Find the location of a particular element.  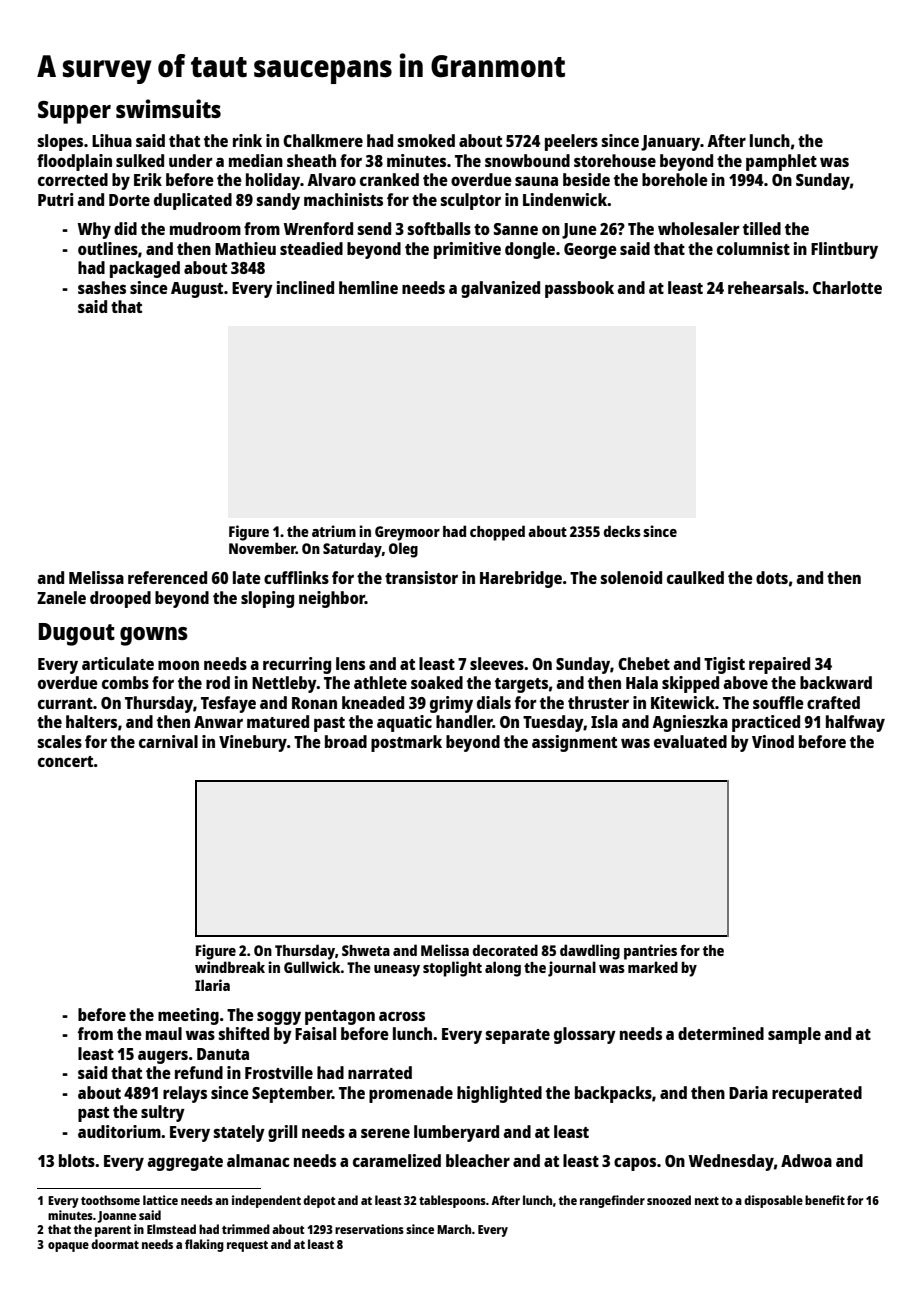

swimsuits is located at coordinates (168, 108).
